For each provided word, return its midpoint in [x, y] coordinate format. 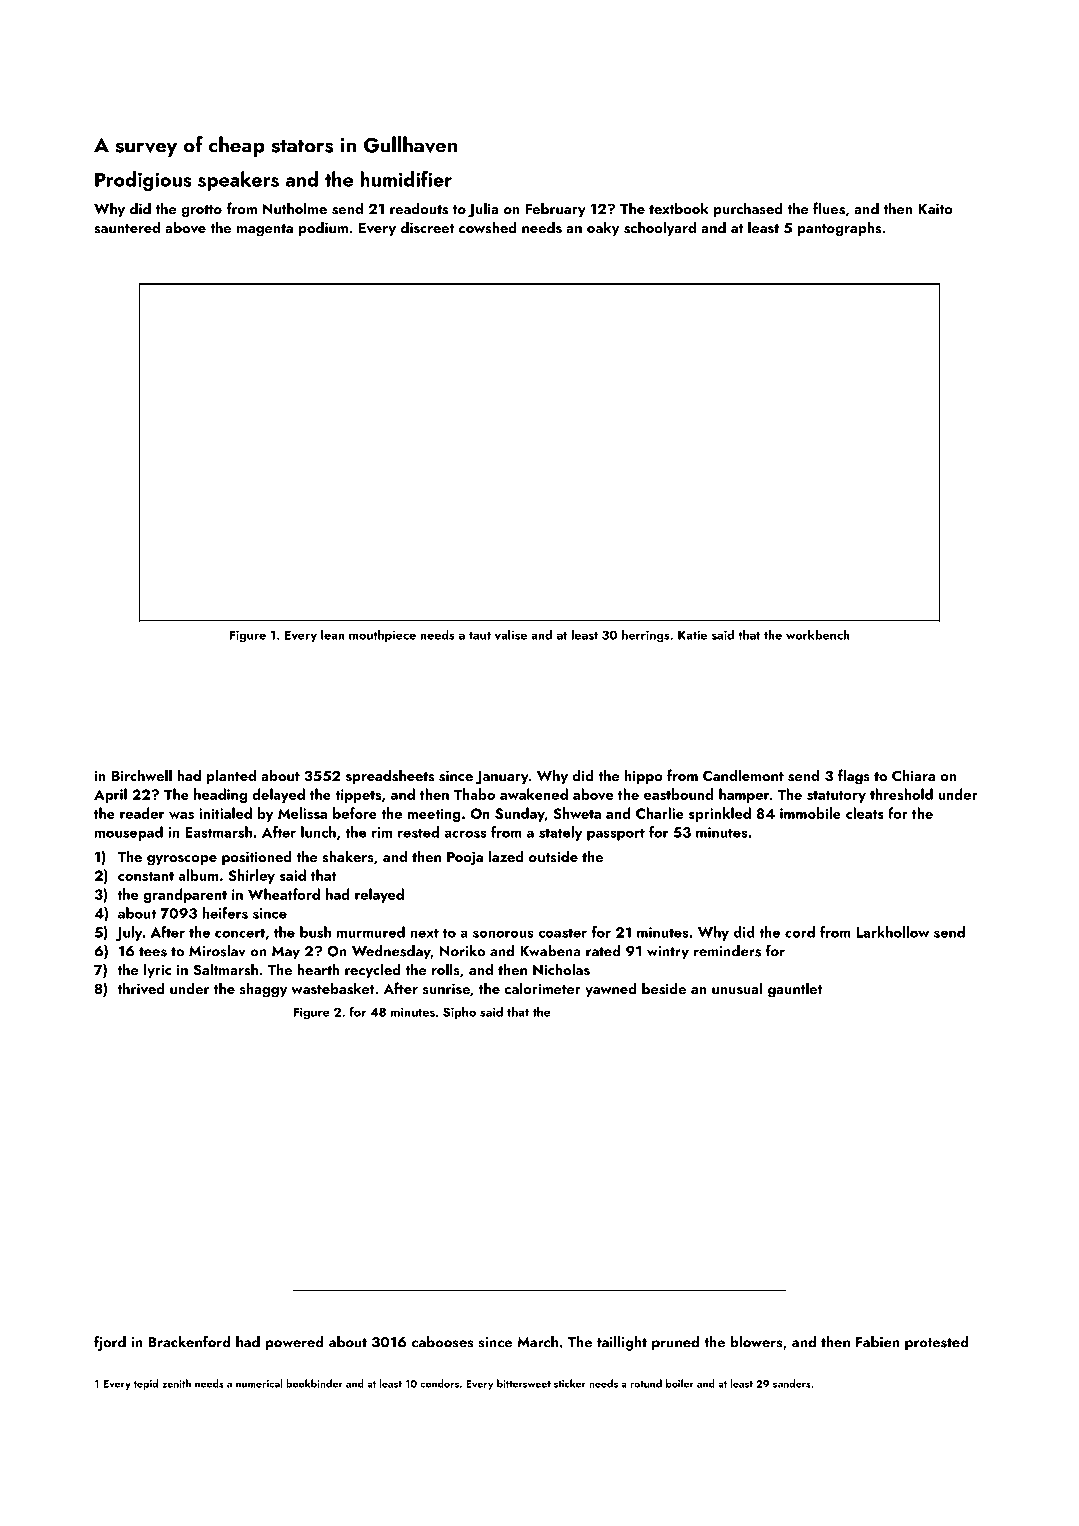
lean [333, 635]
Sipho [459, 1013]
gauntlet [795, 990]
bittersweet [524, 1383]
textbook [679, 208]
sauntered [127, 227]
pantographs [839, 229]
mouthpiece [382, 636]
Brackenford [189, 1341]
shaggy [263, 990]
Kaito [935, 208]
